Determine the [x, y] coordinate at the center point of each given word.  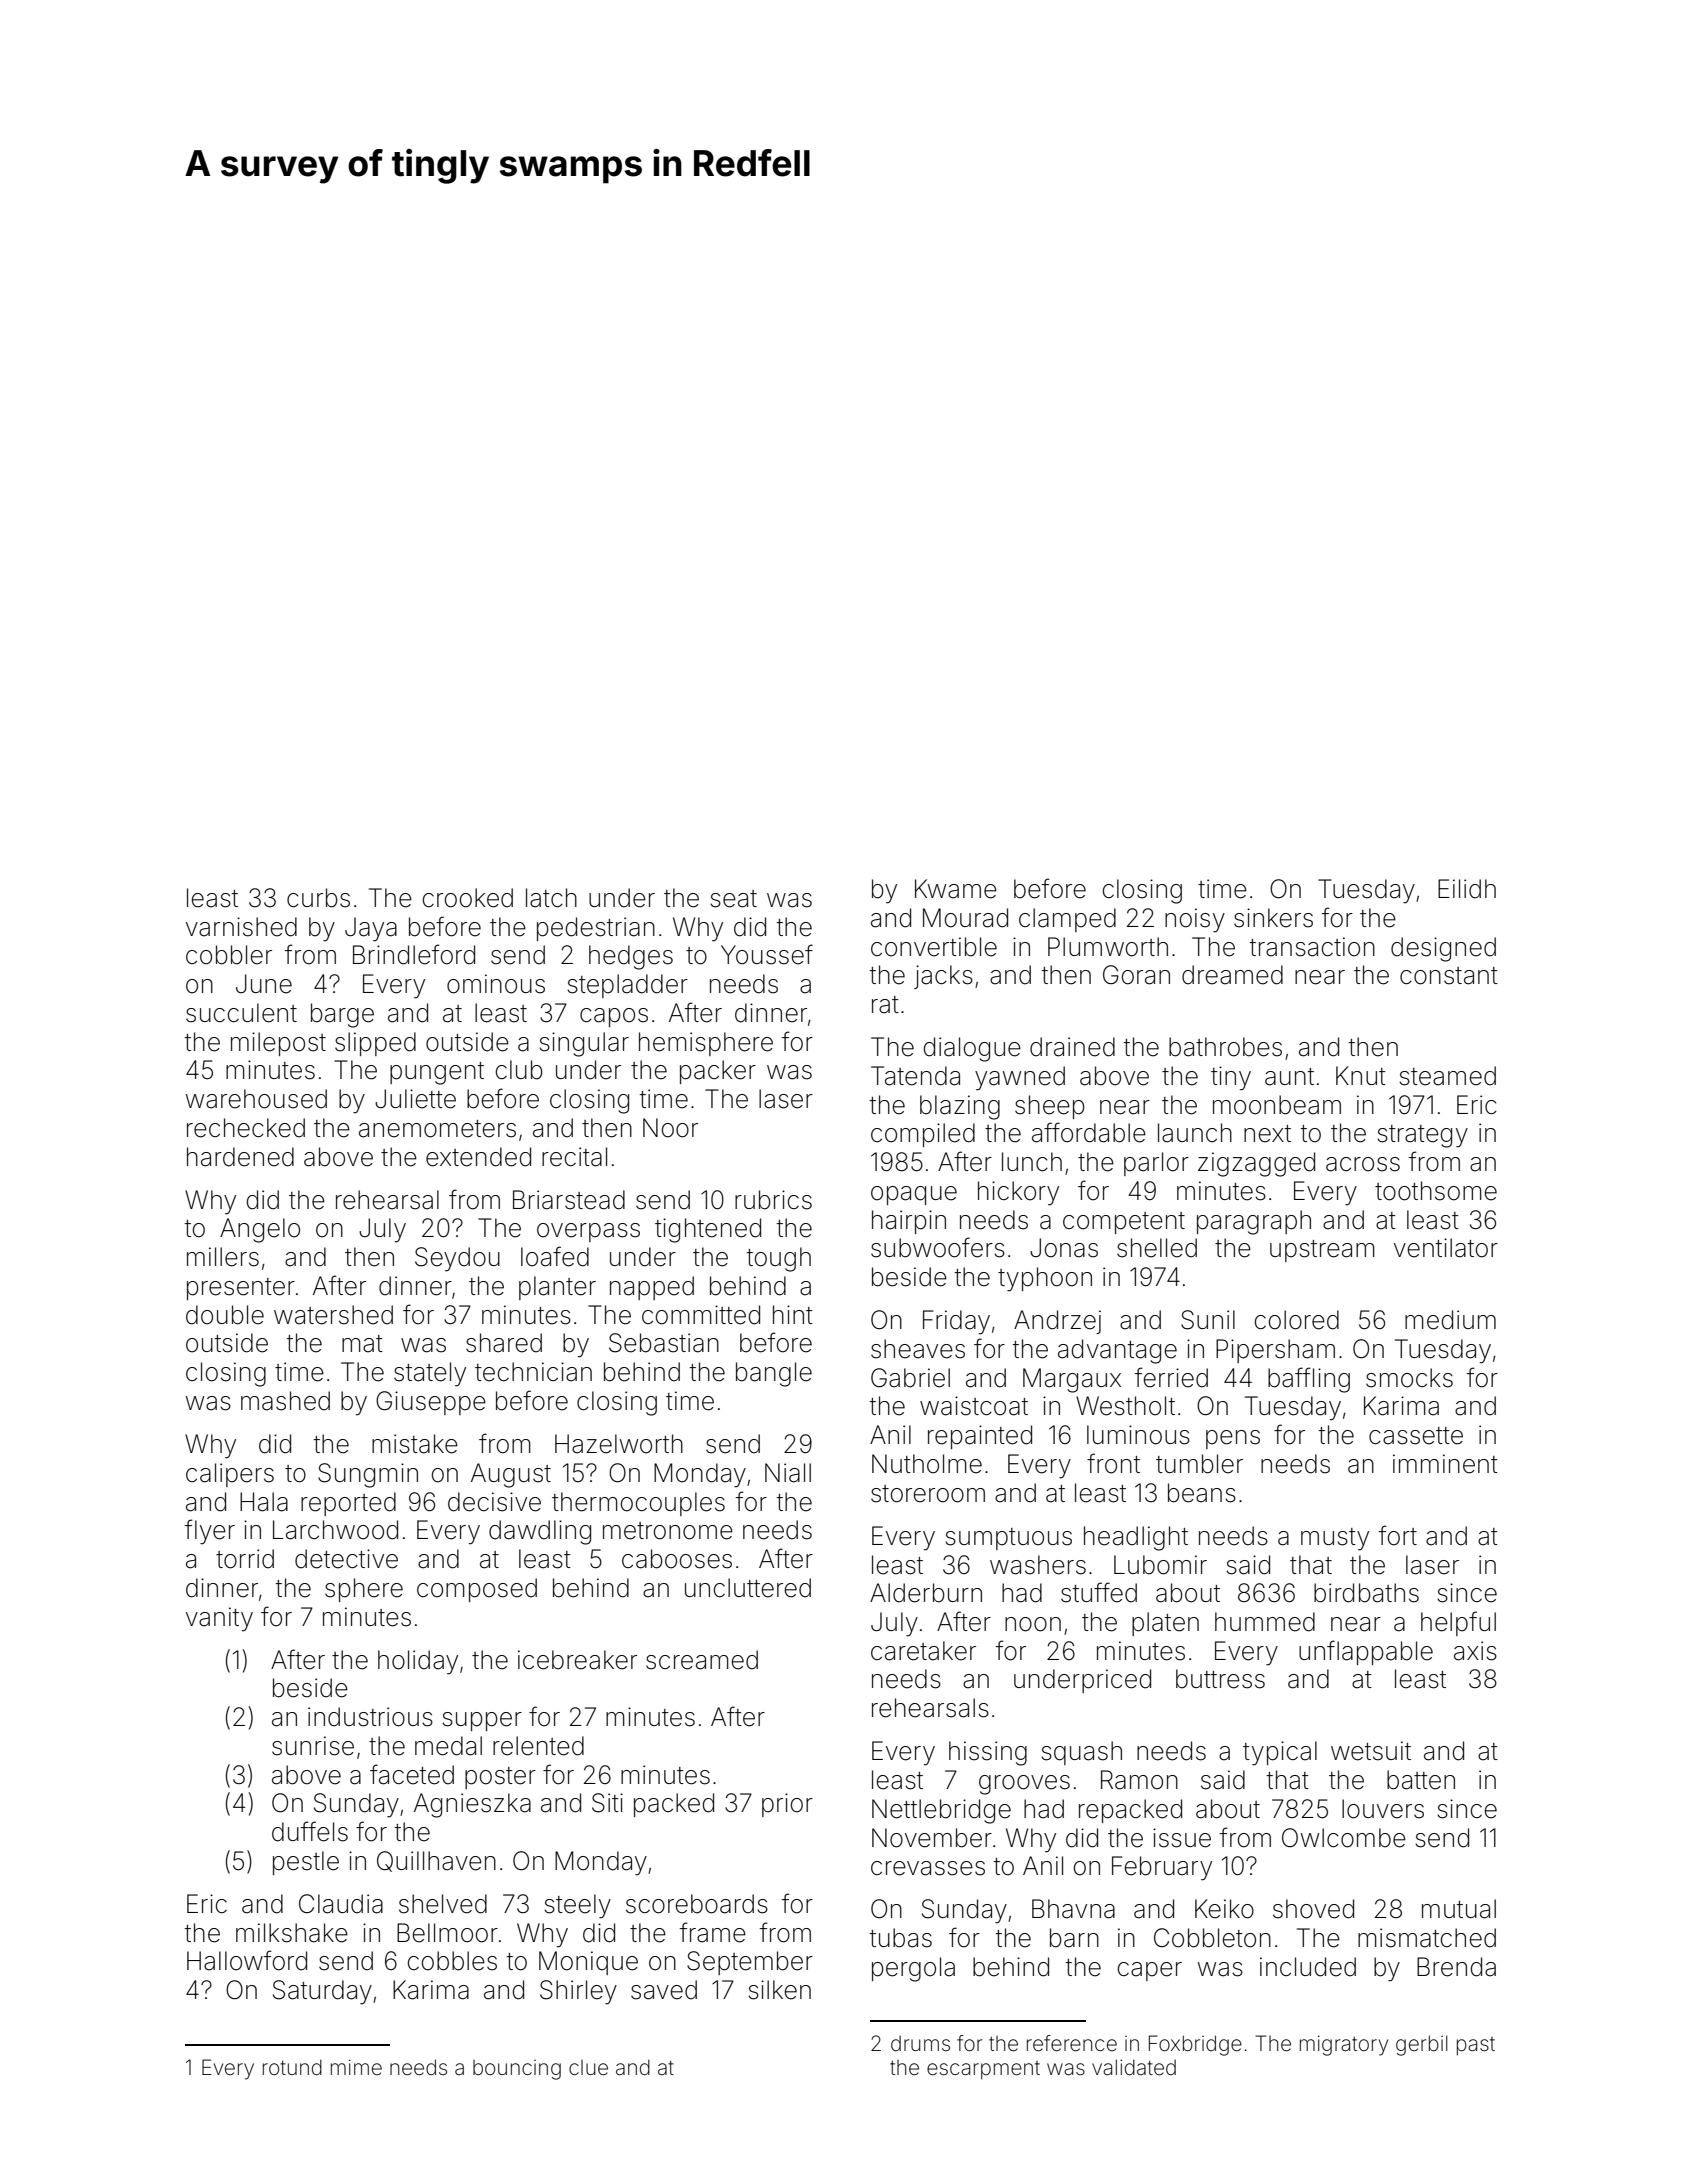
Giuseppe [431, 1403]
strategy [1422, 1136]
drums [920, 2043]
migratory [1344, 2046]
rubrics [773, 1200]
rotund [292, 2067]
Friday [956, 1322]
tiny [1231, 1078]
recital [574, 1157]
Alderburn [926, 1593]
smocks [1409, 1378]
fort [1398, 1535]
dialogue [972, 1049]
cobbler [229, 955]
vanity [219, 1619]
